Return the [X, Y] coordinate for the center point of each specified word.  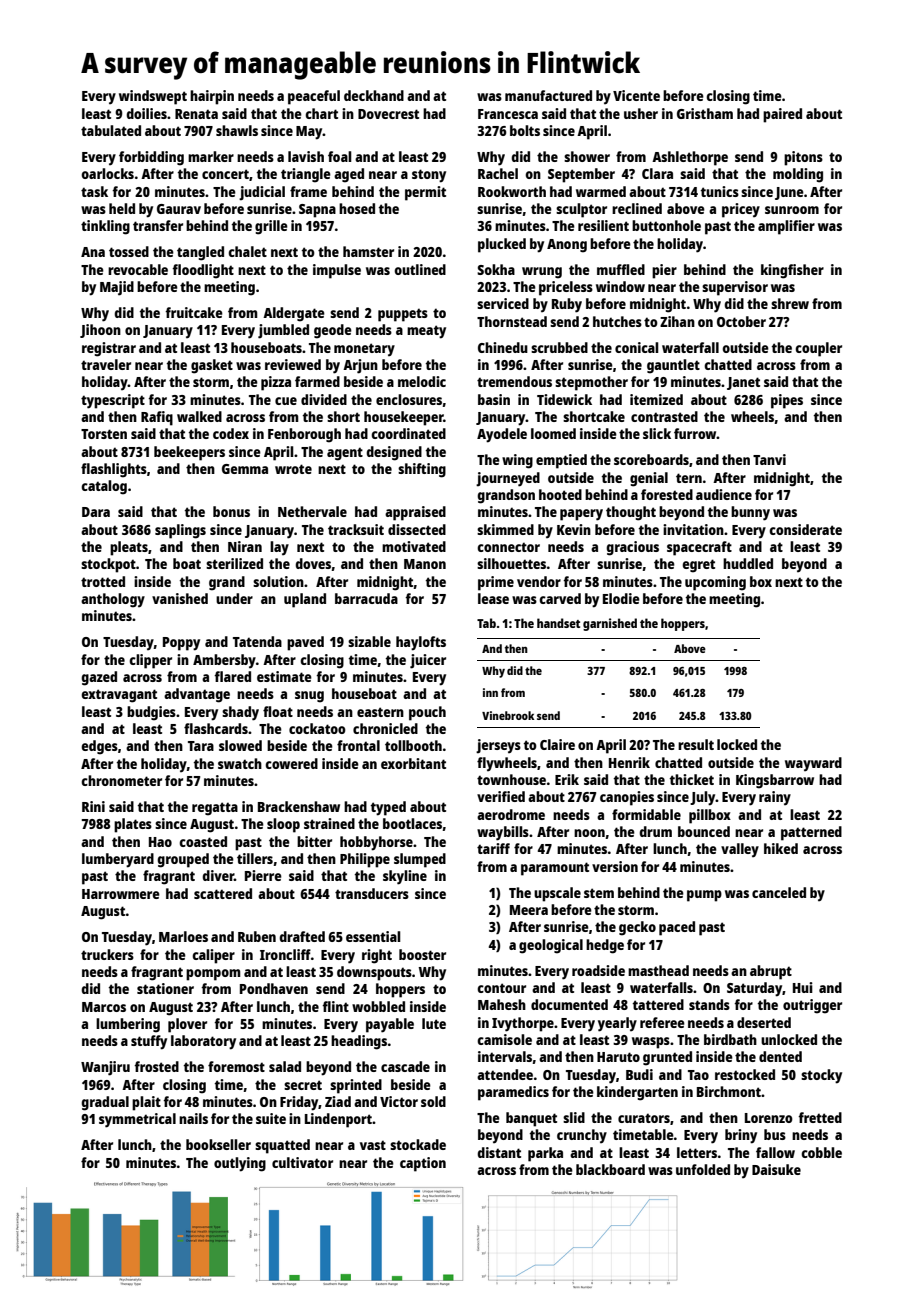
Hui [803, 987]
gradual [105, 1103]
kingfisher [792, 271]
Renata [196, 114]
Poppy [181, 644]
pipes [787, 401]
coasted [203, 841]
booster [422, 954]
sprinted [356, 1086]
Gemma [245, 469]
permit [425, 193]
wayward [813, 764]
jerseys [498, 746]
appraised [415, 513]
